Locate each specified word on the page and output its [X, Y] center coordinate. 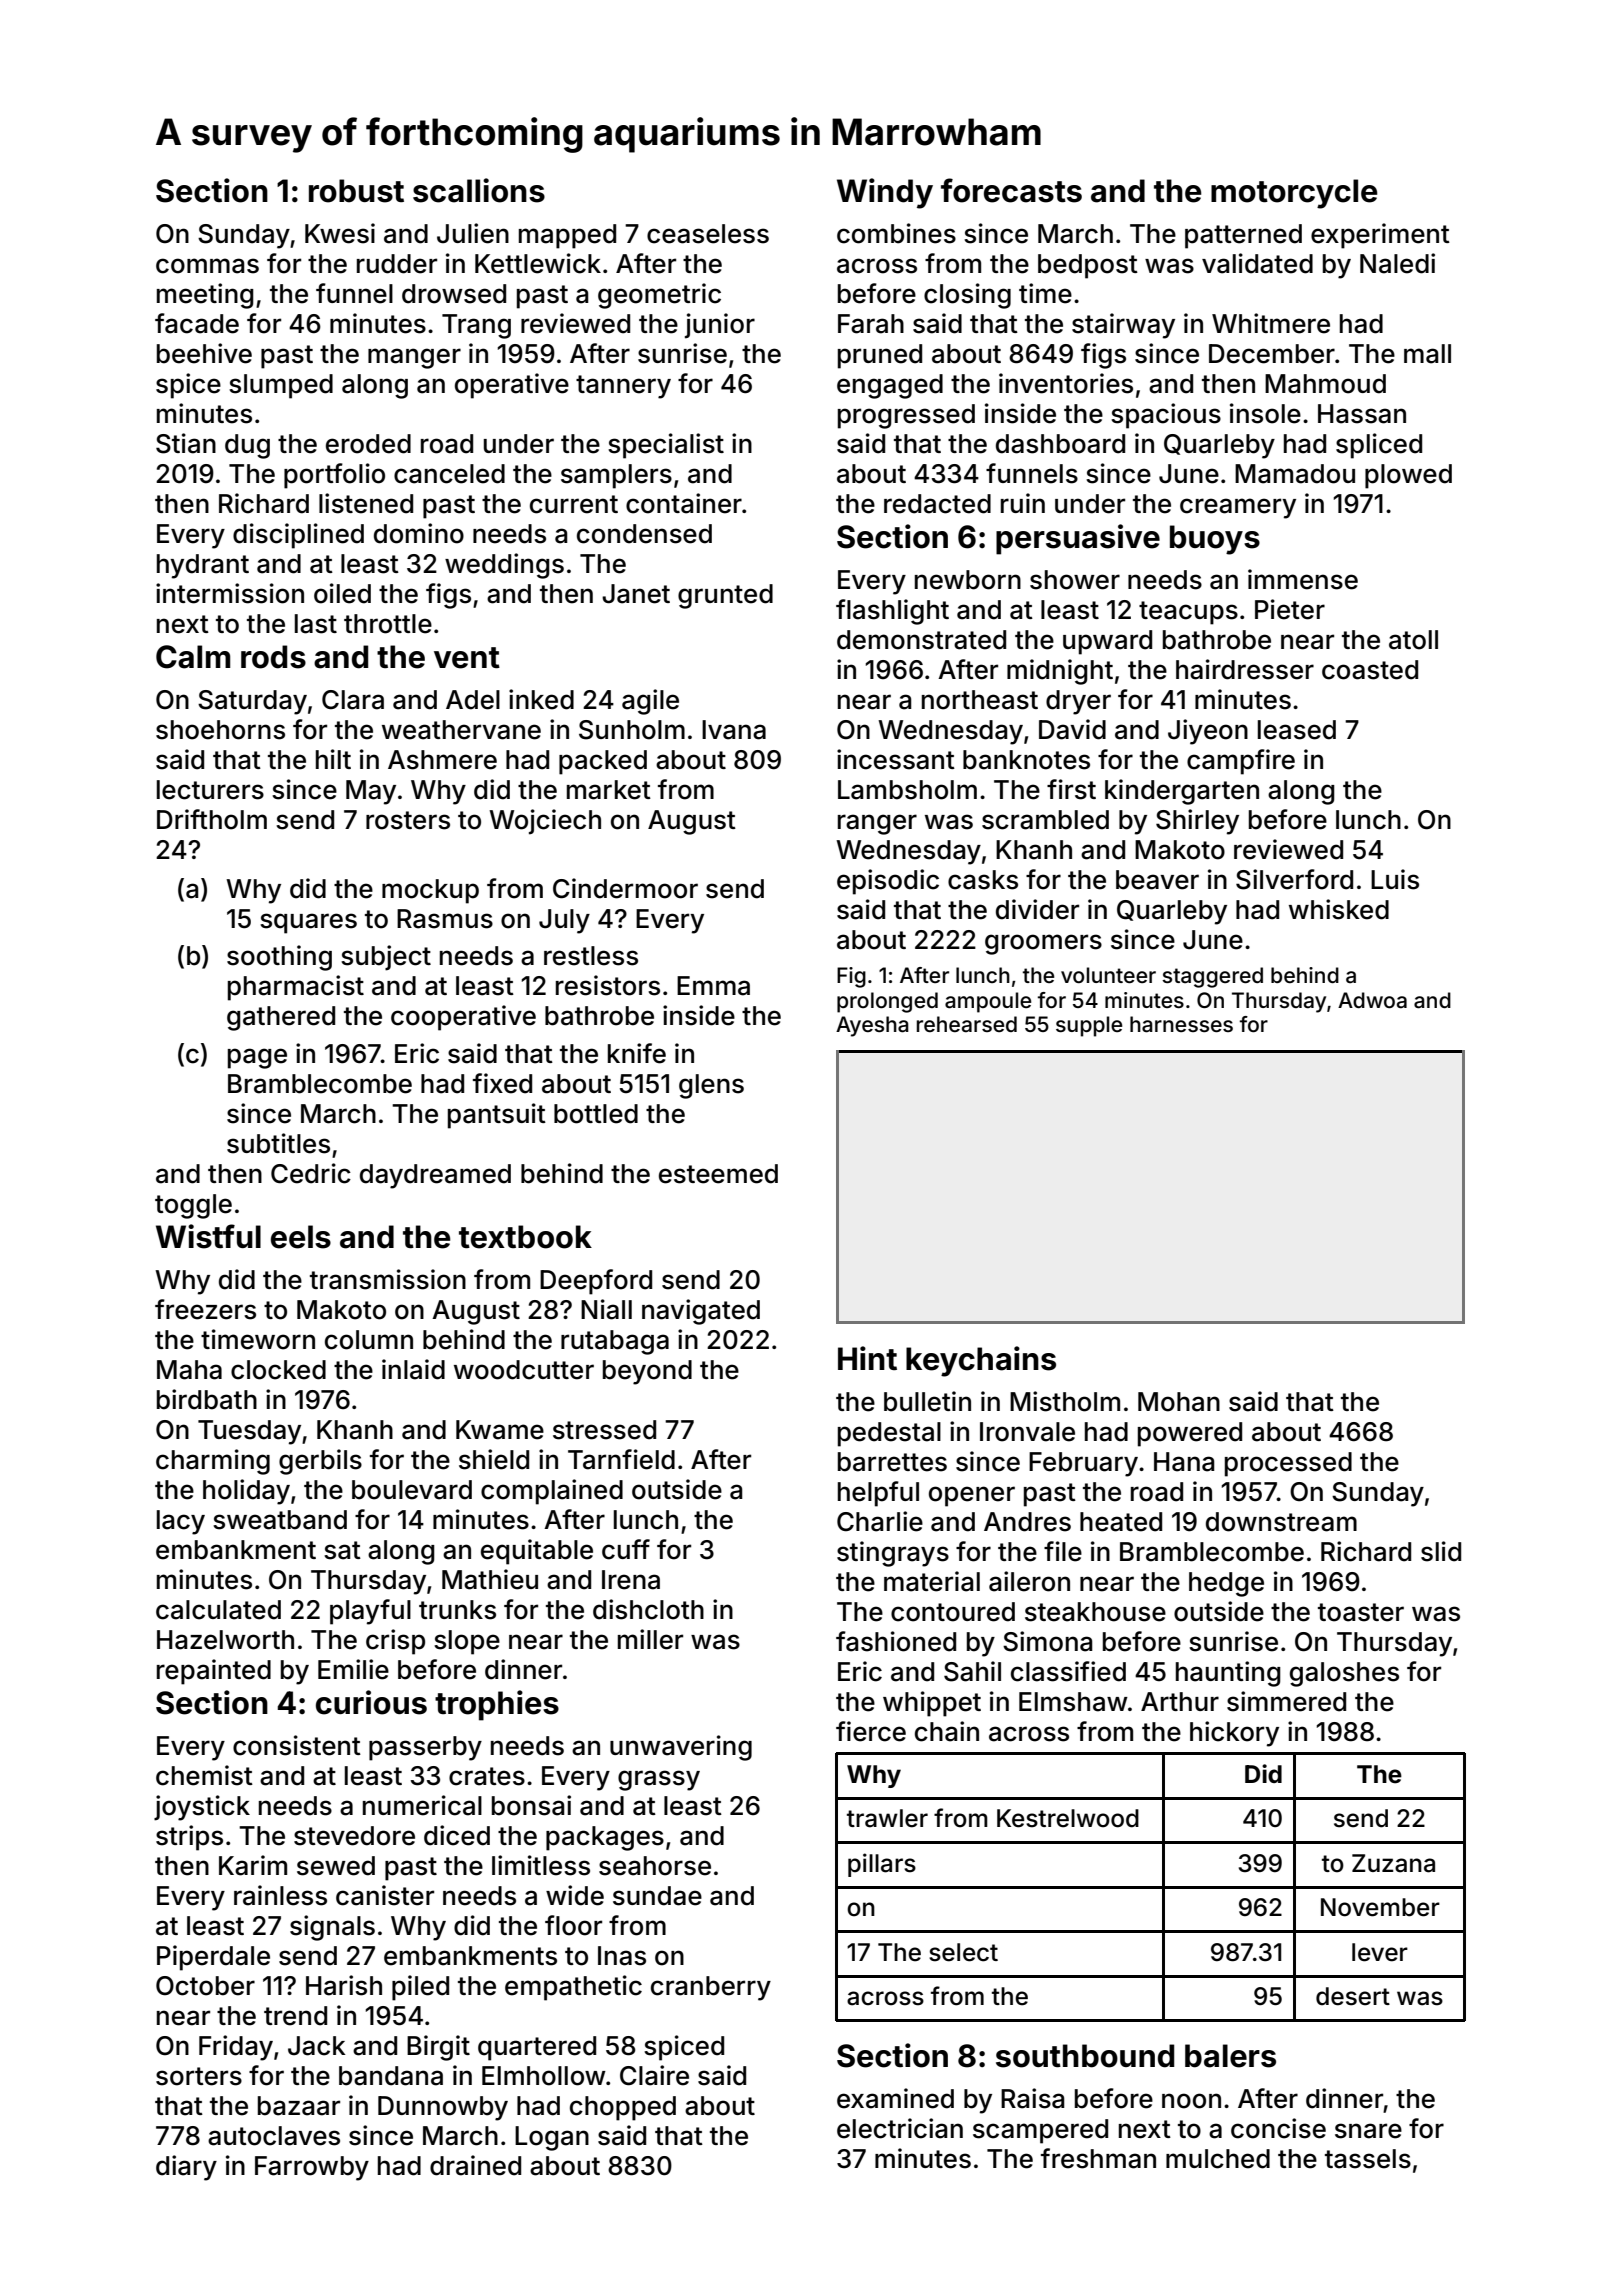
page [257, 1058]
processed [1288, 1464]
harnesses [1181, 1024]
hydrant [203, 566]
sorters [199, 2076]
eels [301, 1237]
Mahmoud [1325, 384]
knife [637, 1053]
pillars [882, 1865]
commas [207, 266]
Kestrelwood [1068, 1818]
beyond [647, 1372]
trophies [497, 1705]
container [684, 503]
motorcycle [1294, 194]
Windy [885, 193]
